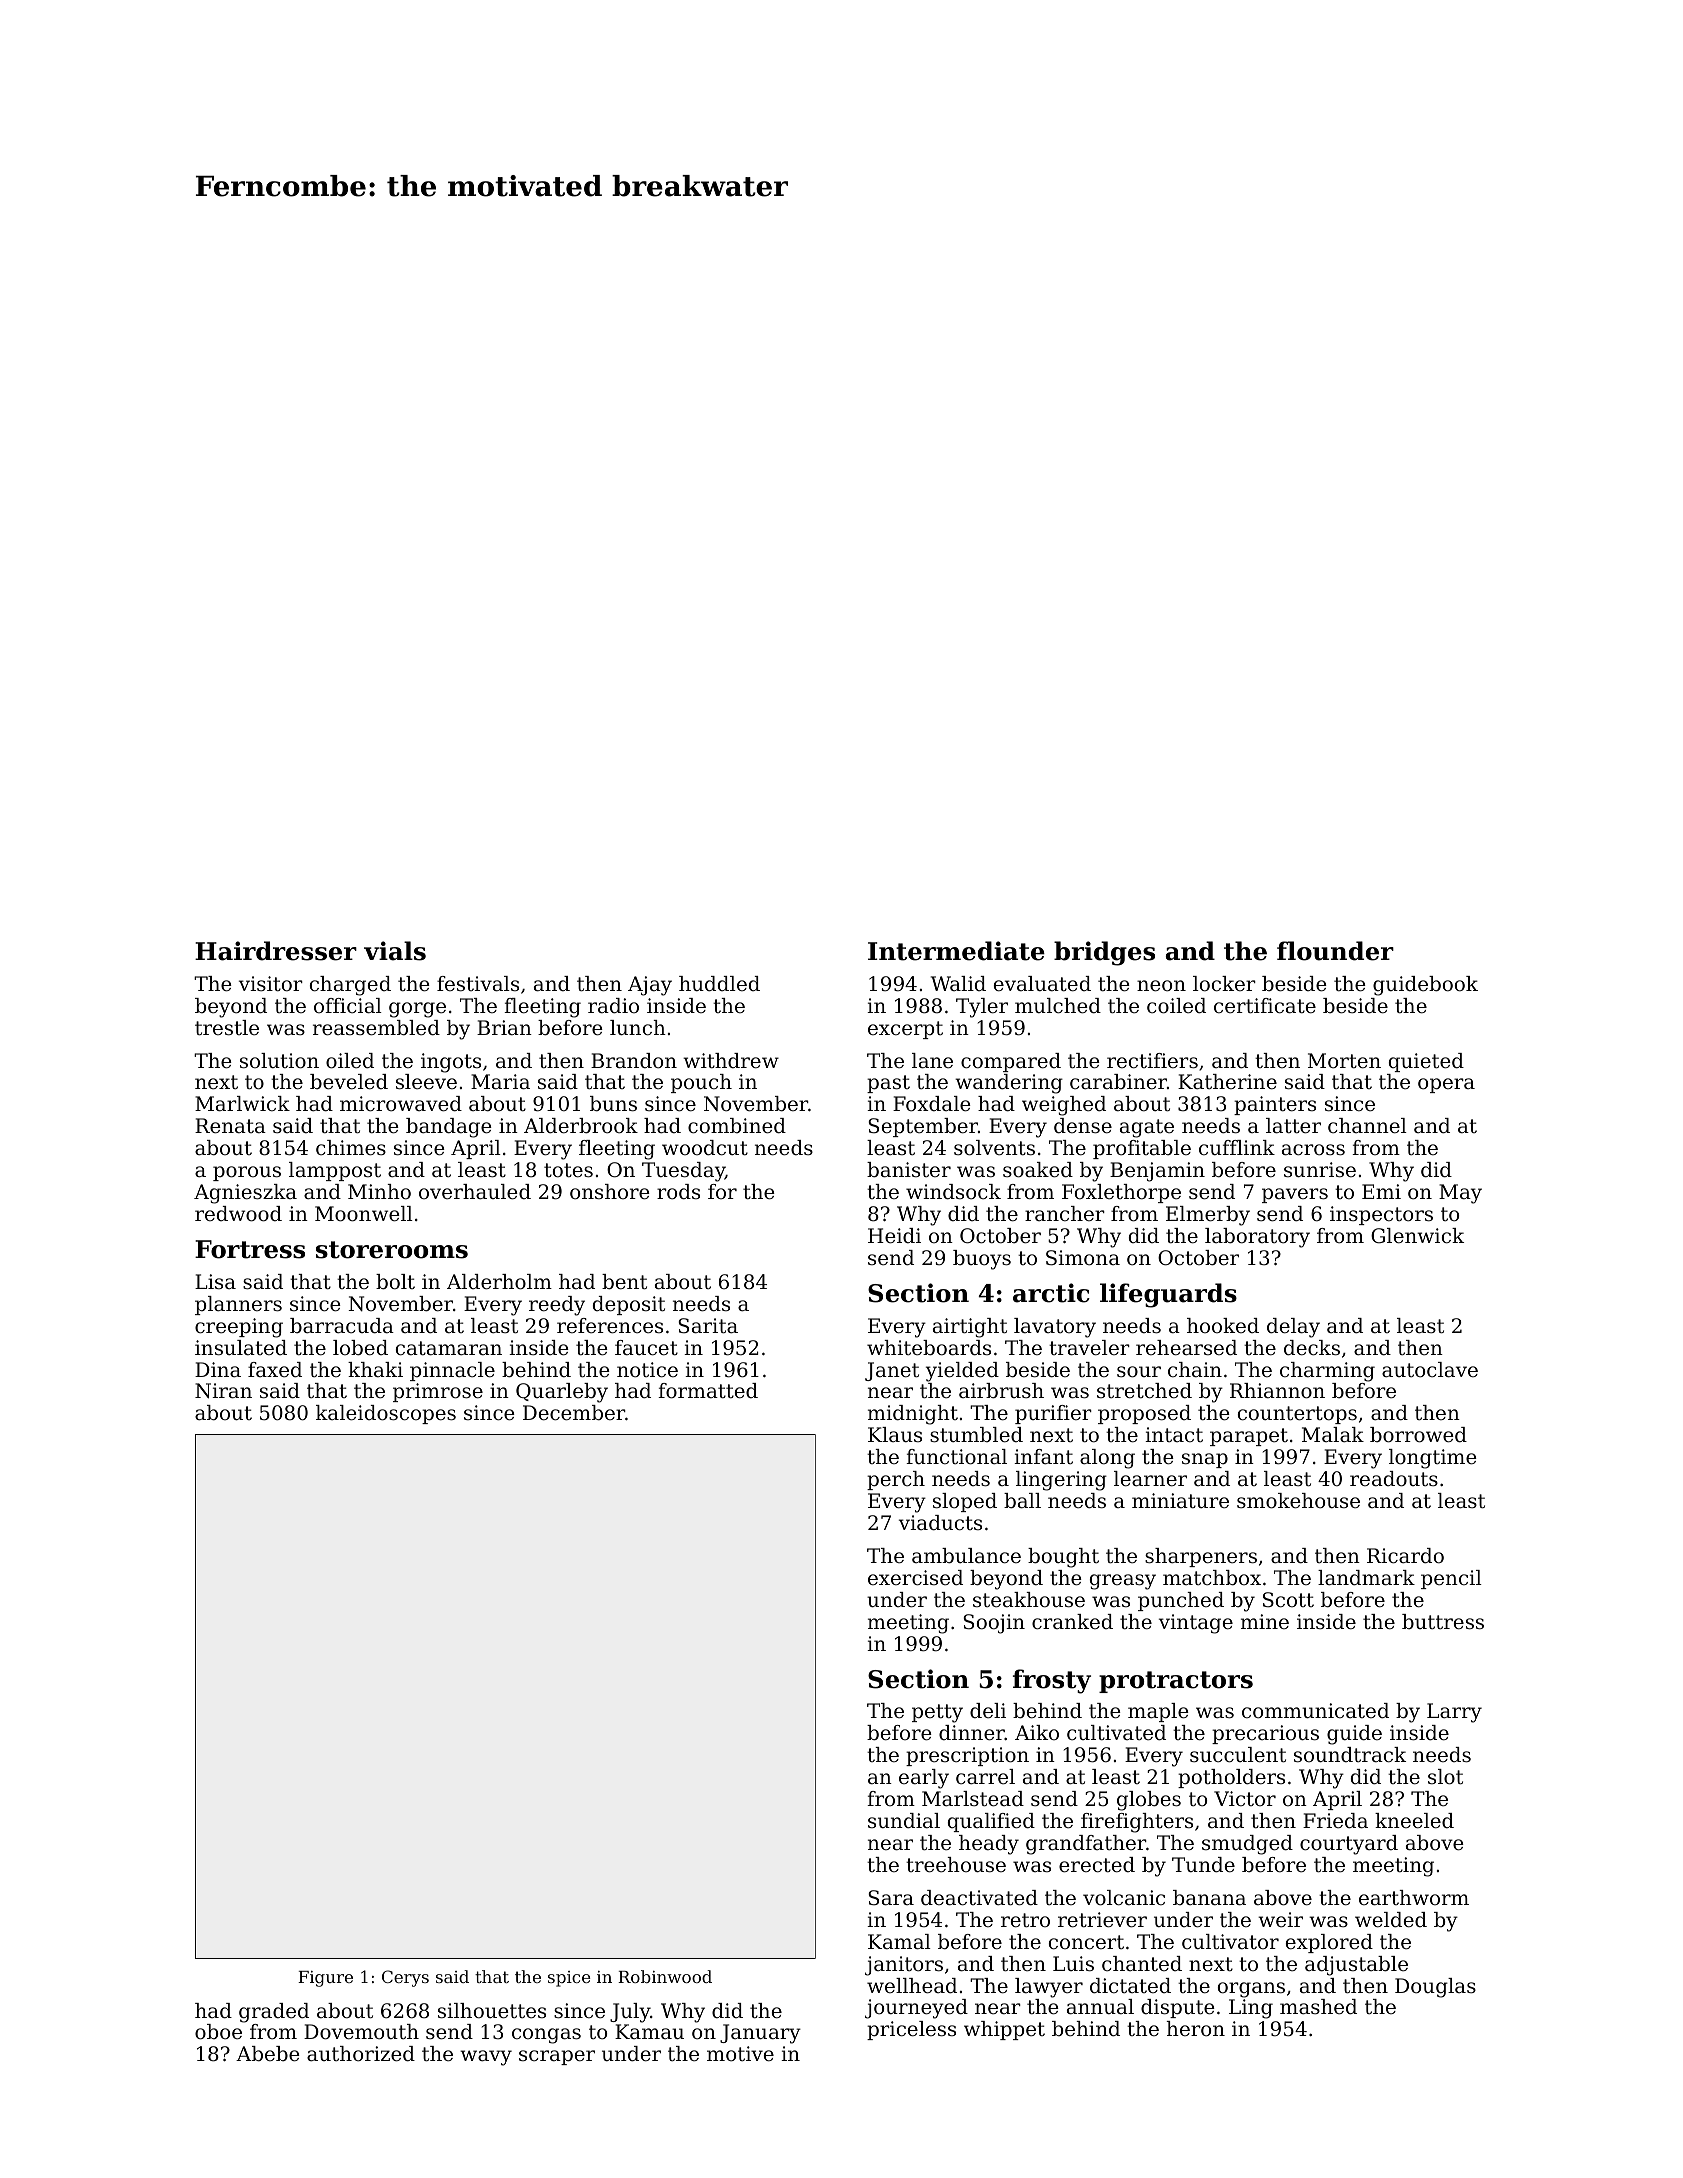 Image resolution: width=1683 pixels, height=2178 pixels. What do you see at coordinates (1195, 2029) in the screenshot?
I see `heron` at bounding box center [1195, 2029].
